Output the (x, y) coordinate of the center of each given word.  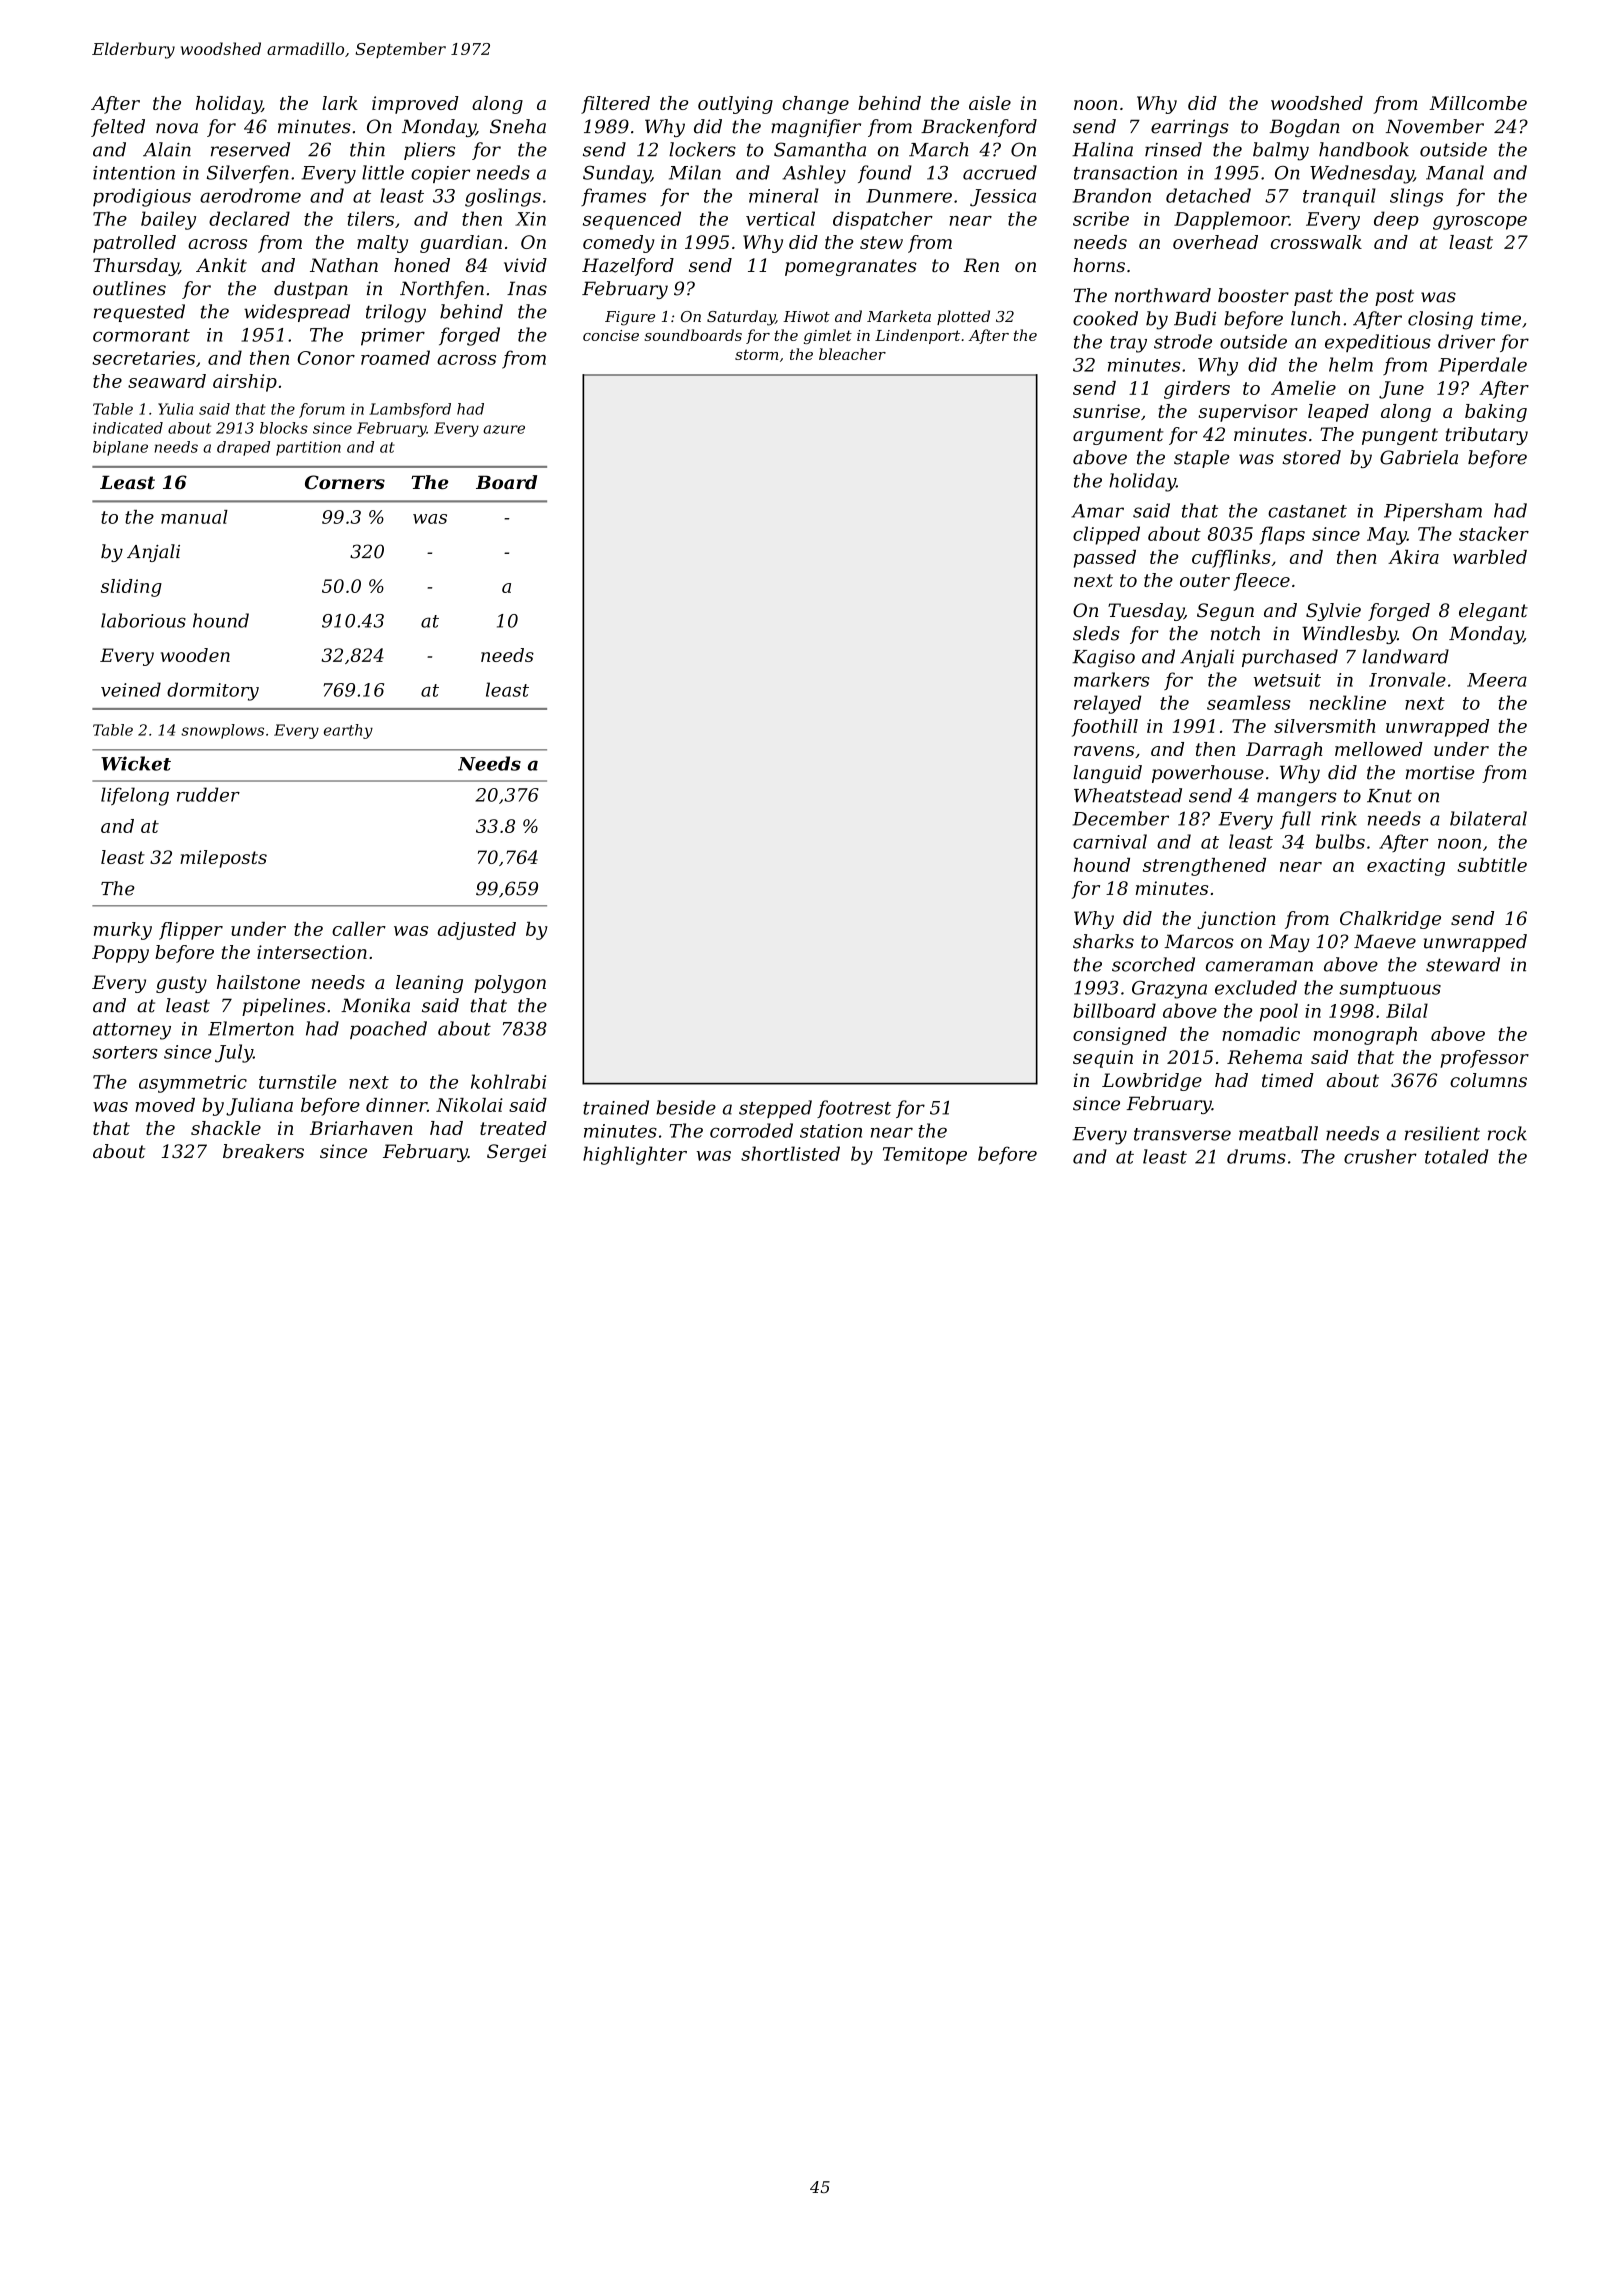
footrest (854, 1109)
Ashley (814, 174)
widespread (297, 313)
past (1313, 297)
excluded (1256, 987)
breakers (263, 1151)
